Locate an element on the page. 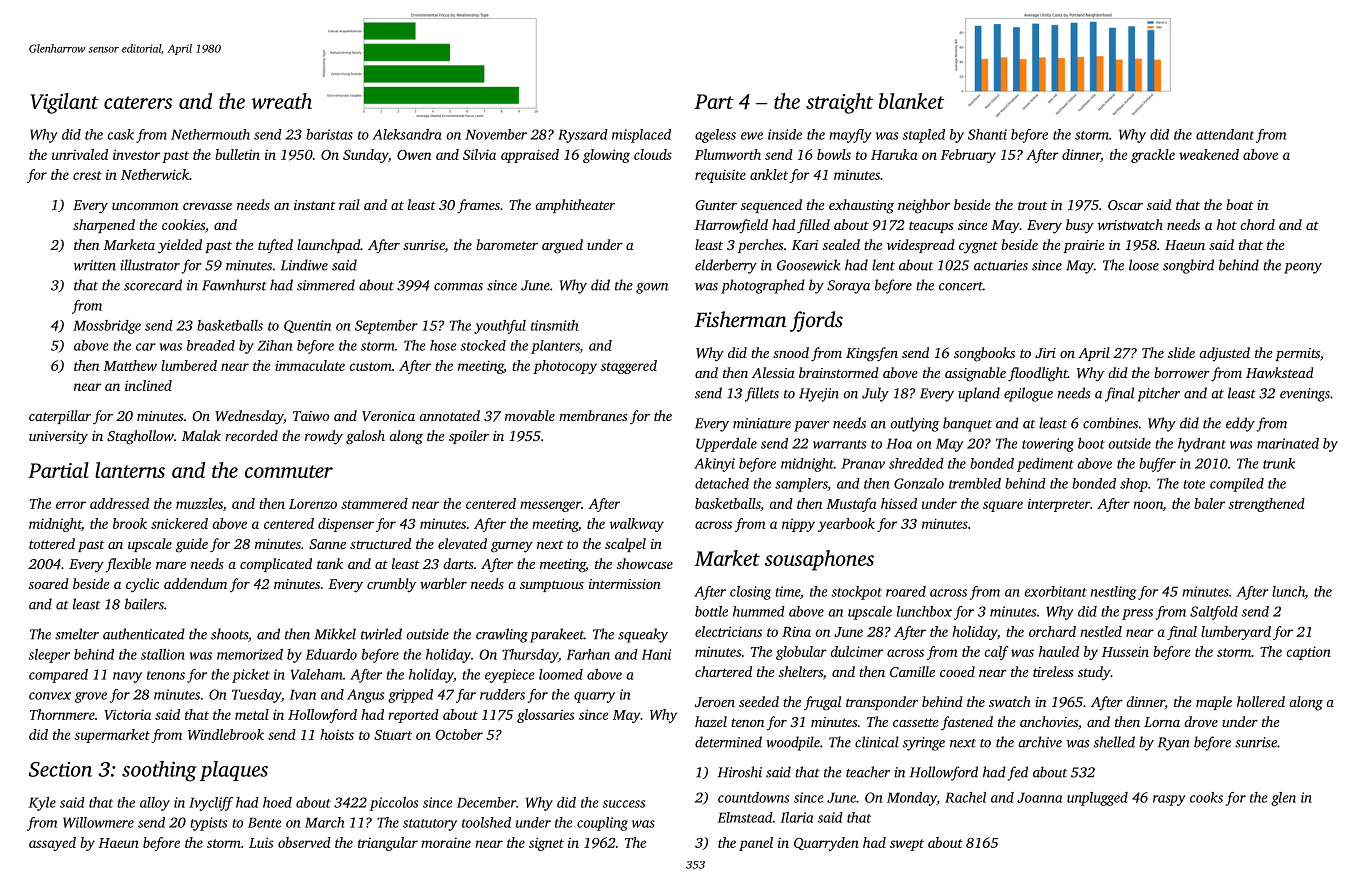  coupling is located at coordinates (602, 824).
